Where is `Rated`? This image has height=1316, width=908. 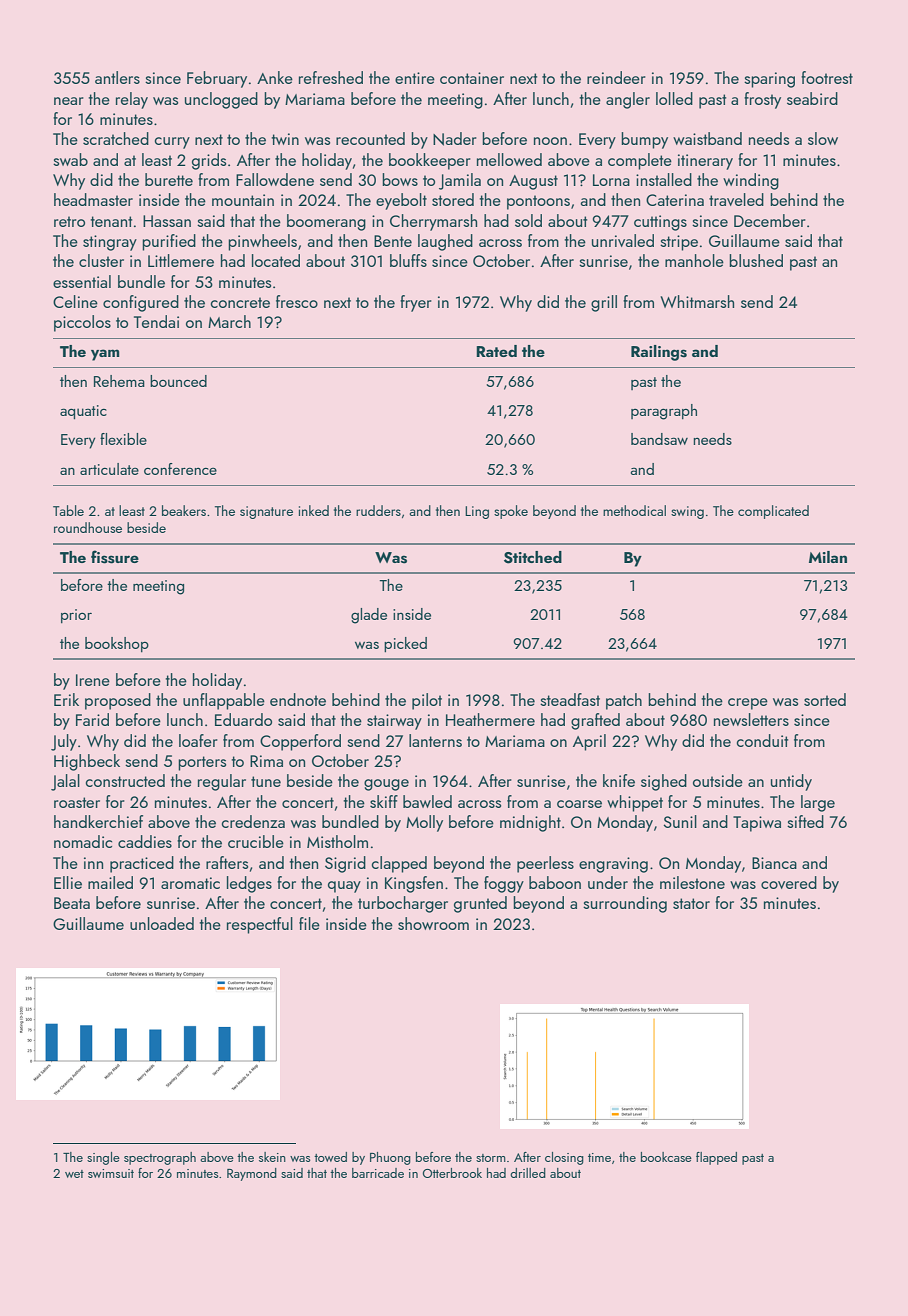 Rated is located at coordinates (496, 351).
